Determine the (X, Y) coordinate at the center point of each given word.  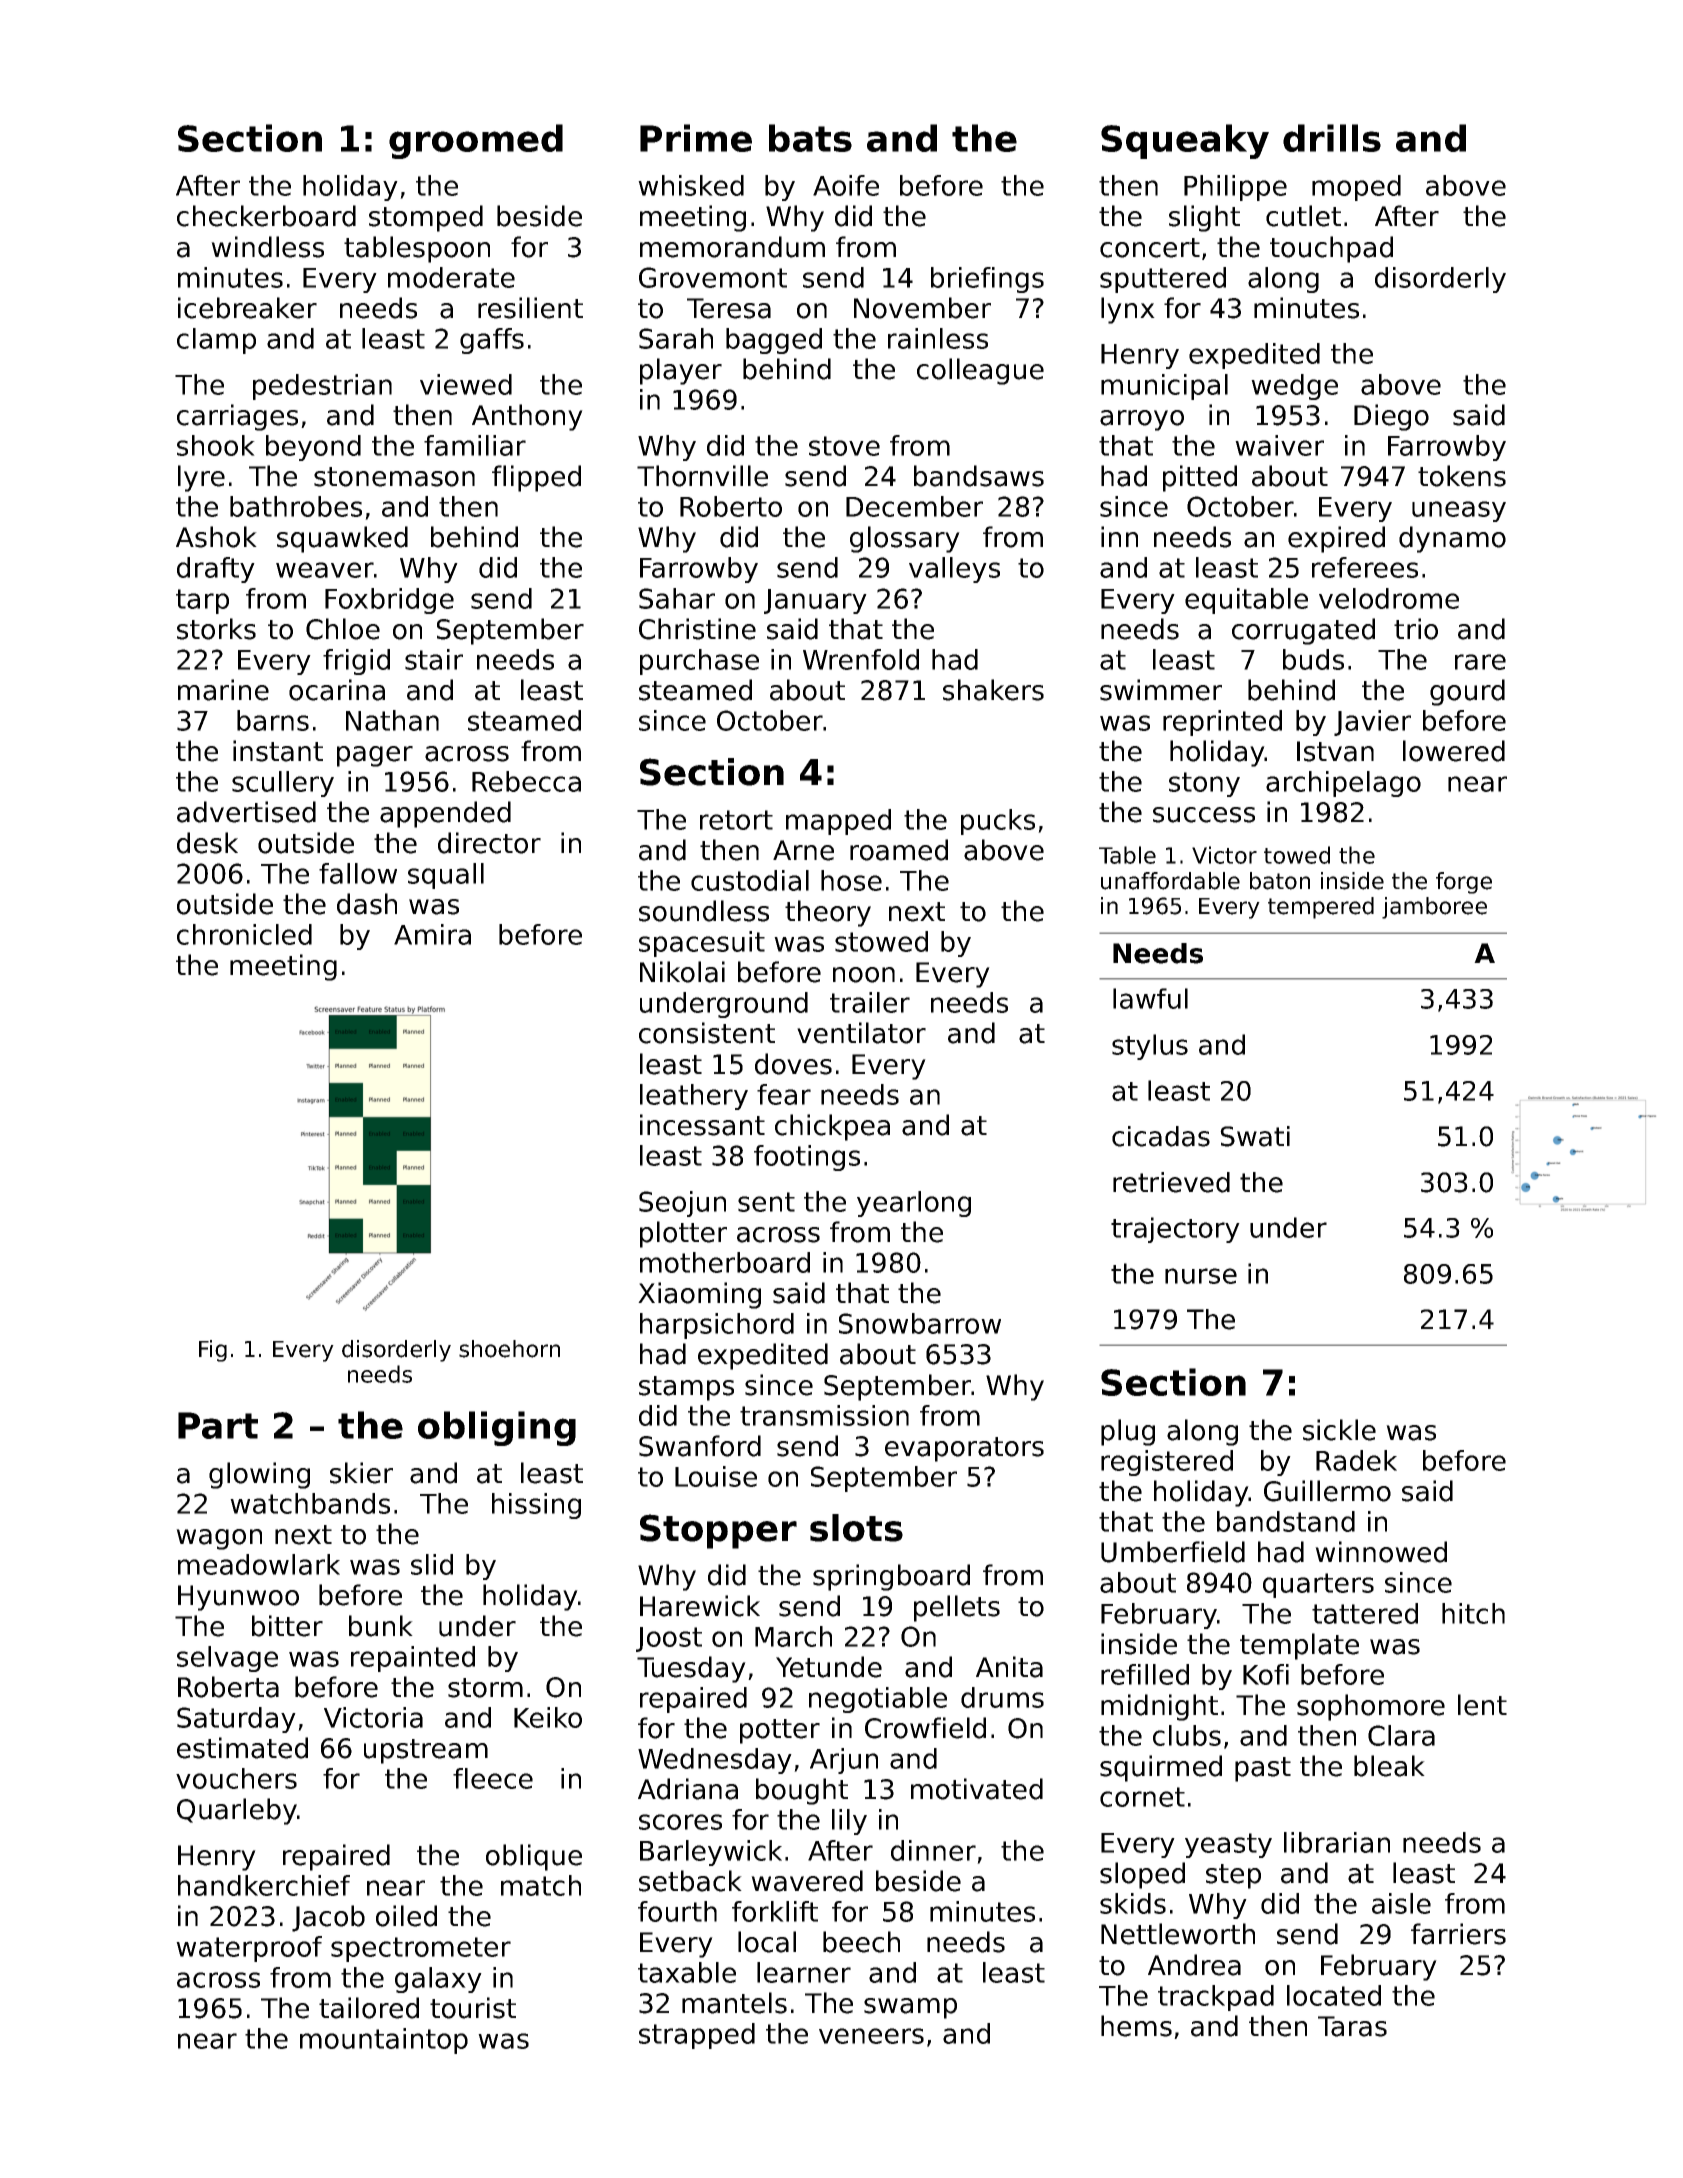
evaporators (964, 1449)
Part (218, 1425)
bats (810, 138)
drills (1332, 138)
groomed (476, 141)
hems (1136, 2026)
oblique (534, 1857)
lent (1482, 1705)
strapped (697, 2036)
